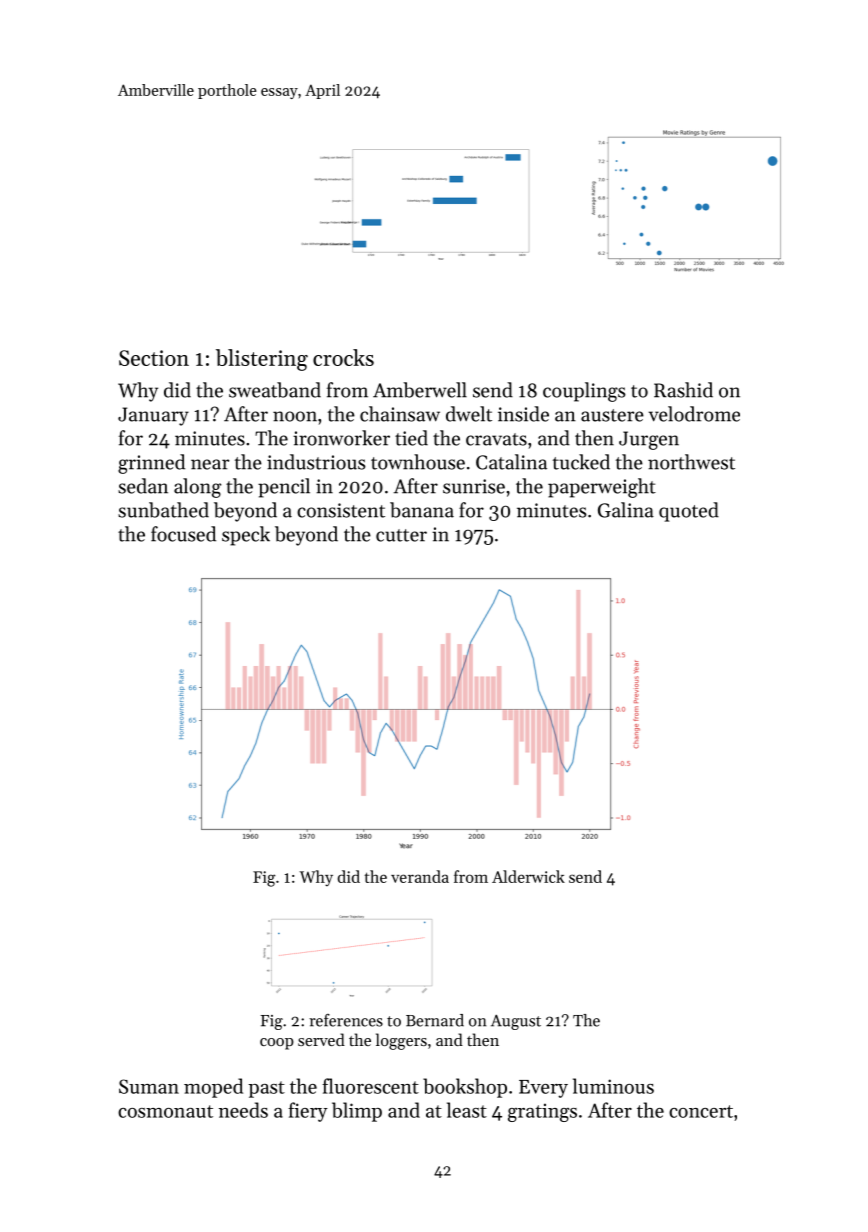  Describe the element at coordinates (357, 1112) in the screenshot. I see `blimp` at that location.
